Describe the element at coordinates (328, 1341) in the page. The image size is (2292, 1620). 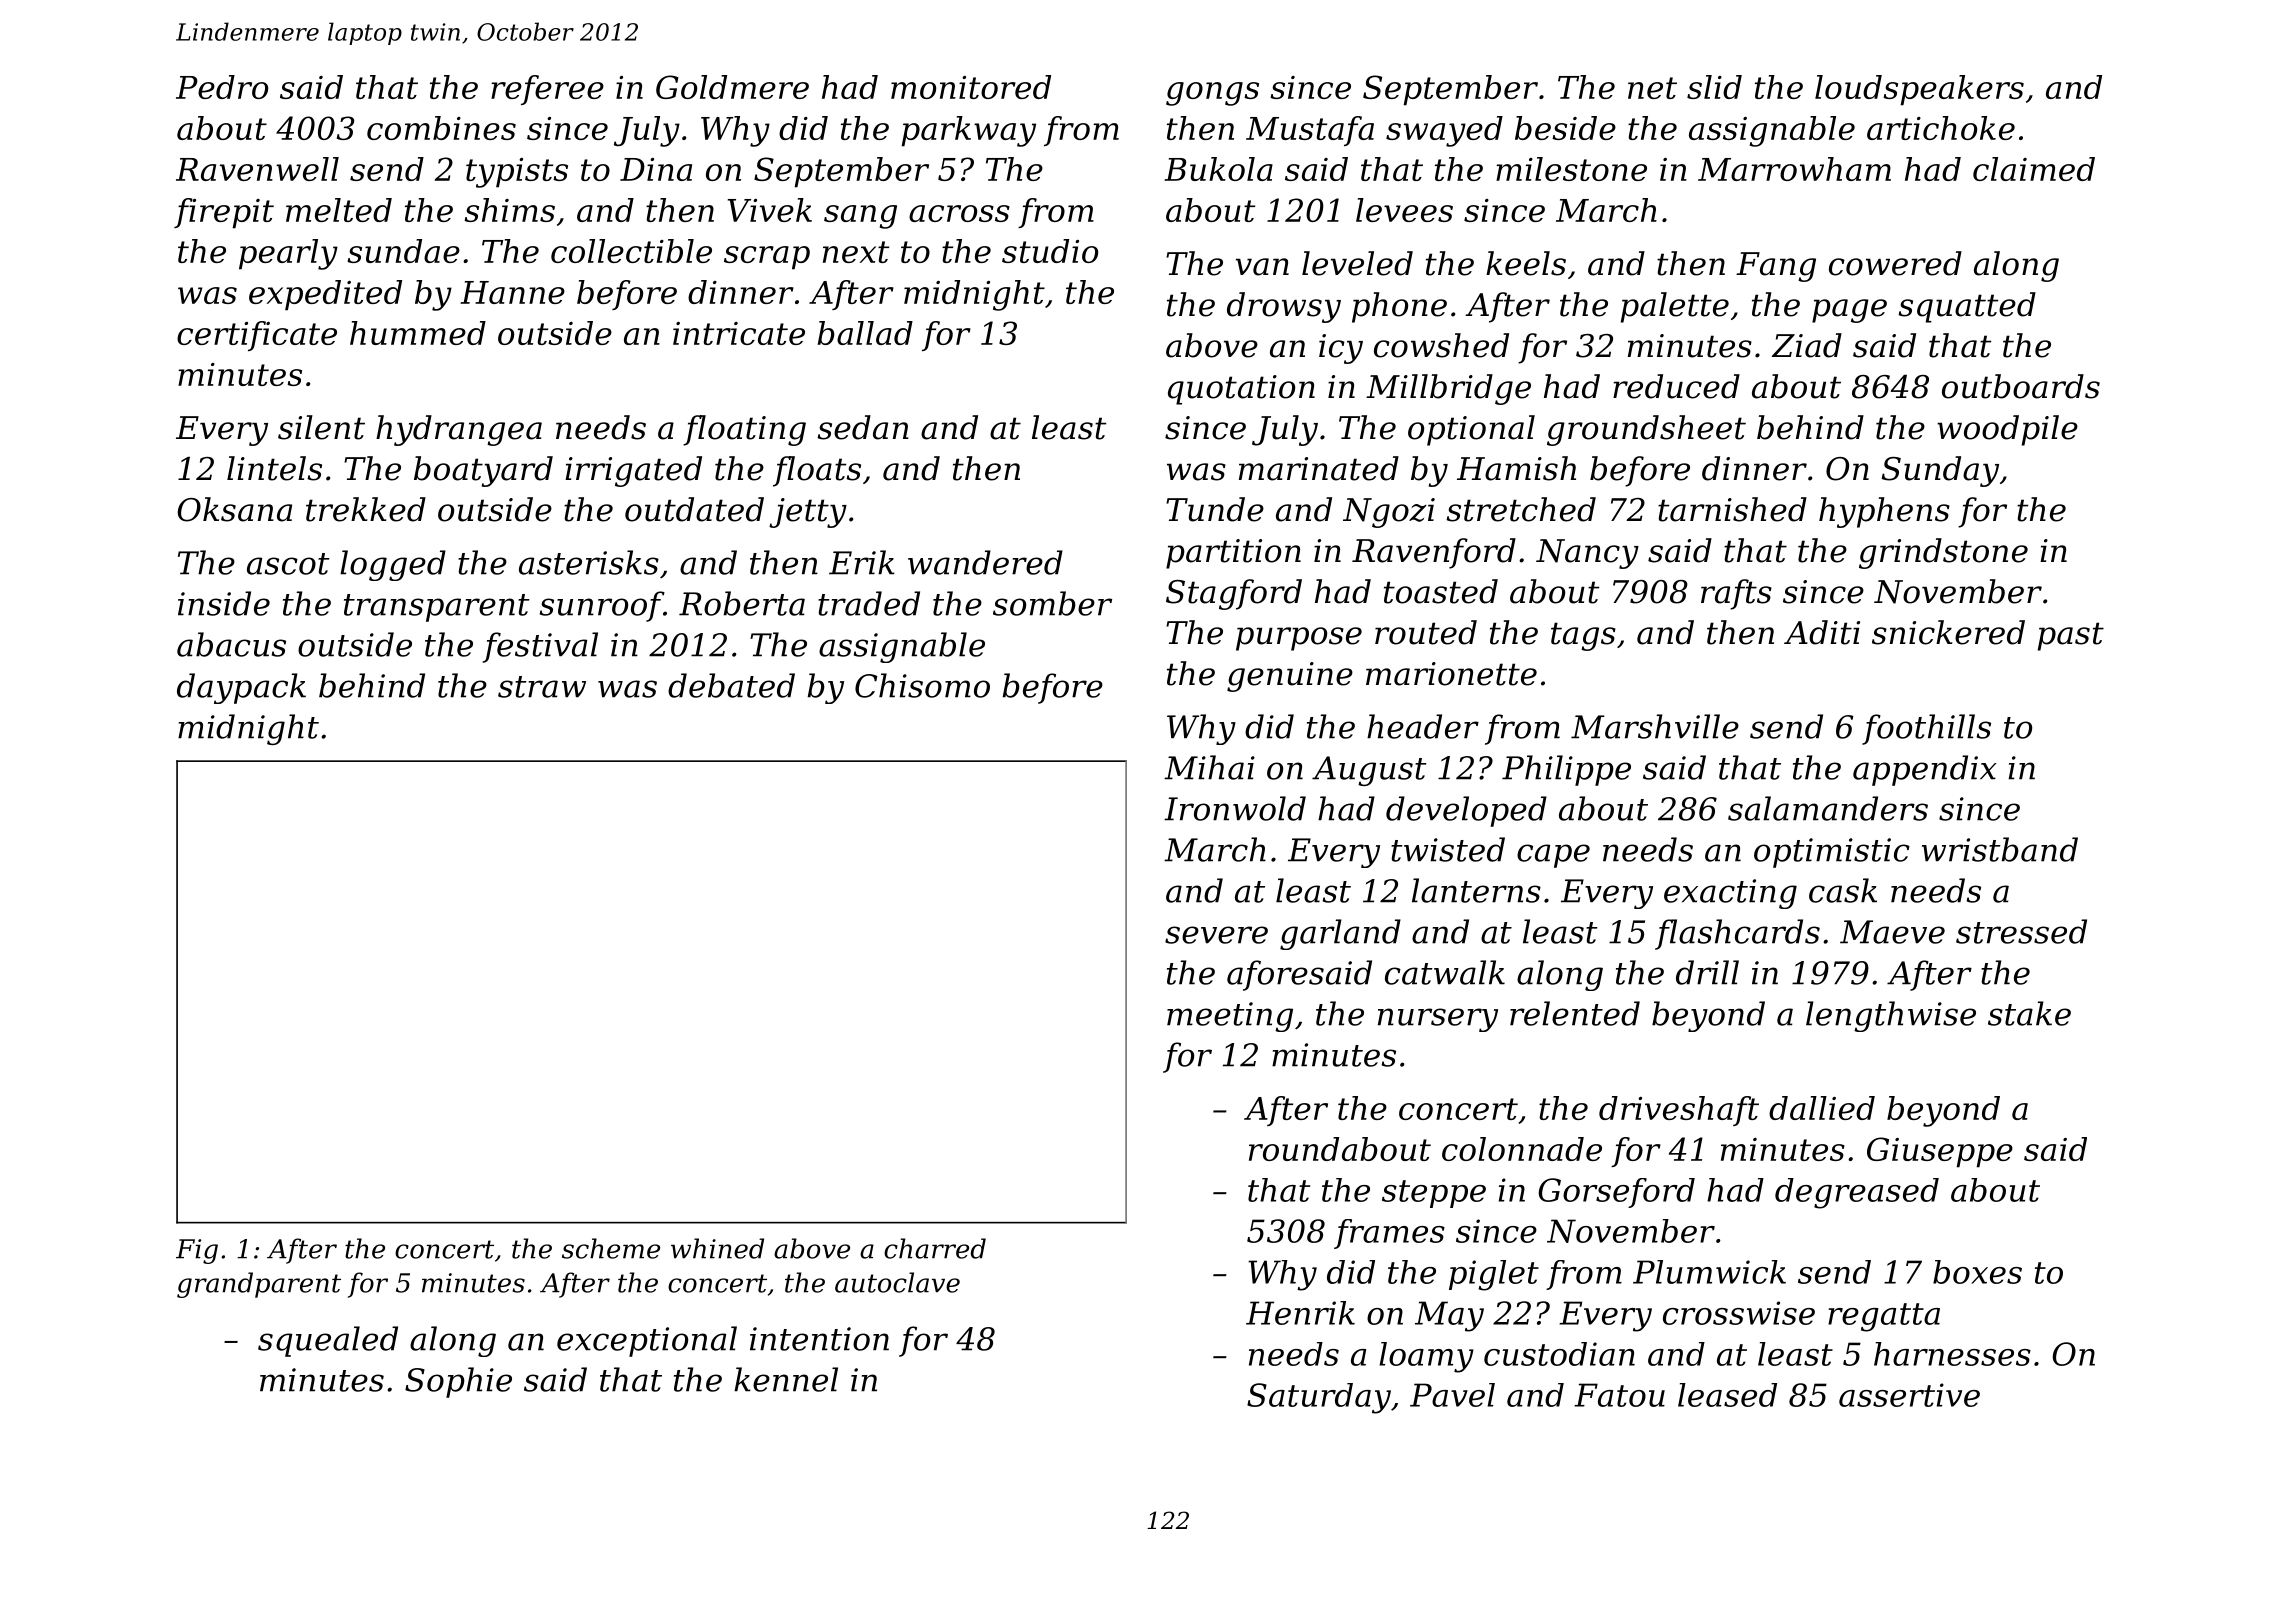
I see `squealed` at that location.
